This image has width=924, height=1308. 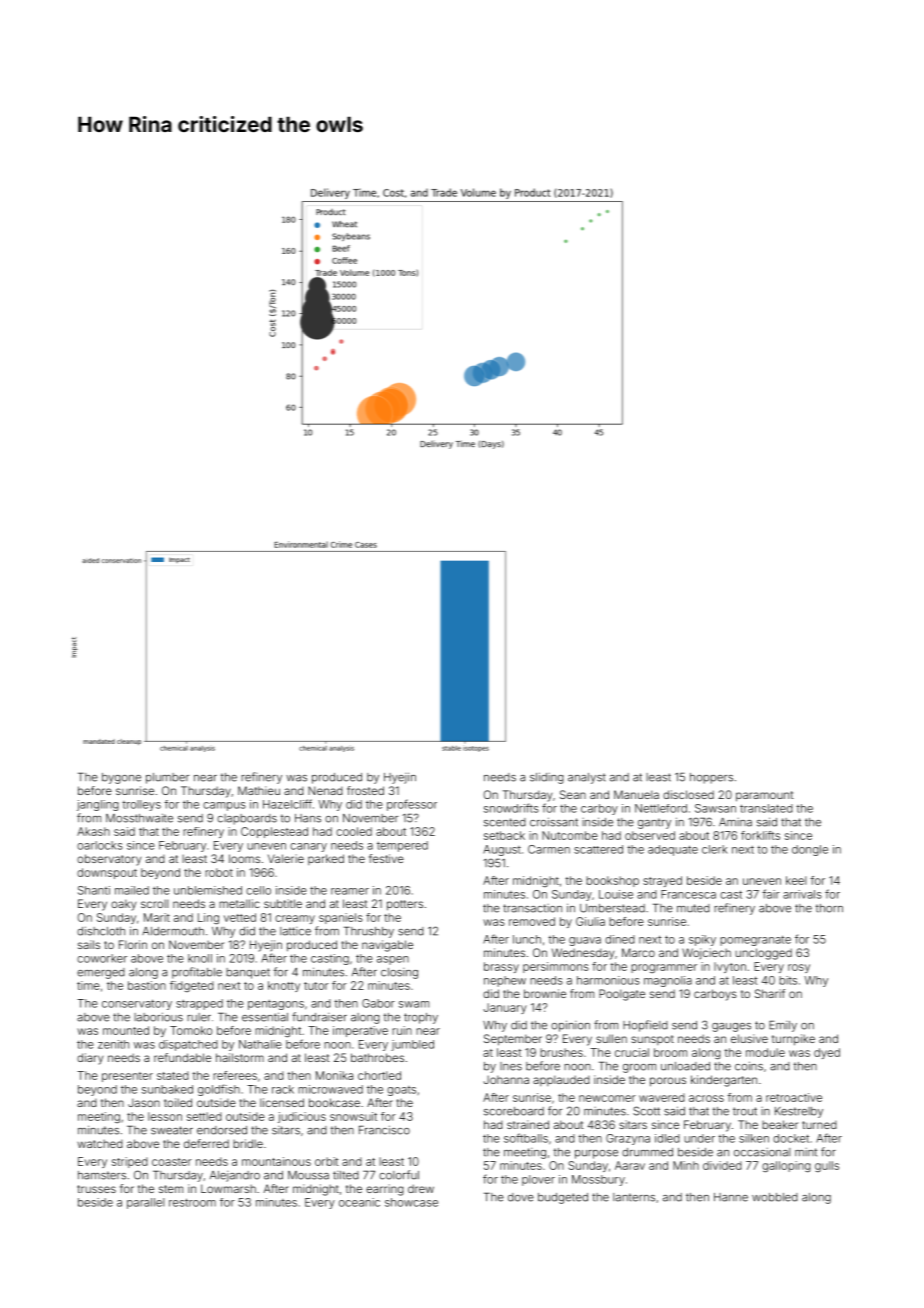 I want to click on dongle, so click(x=810, y=850).
